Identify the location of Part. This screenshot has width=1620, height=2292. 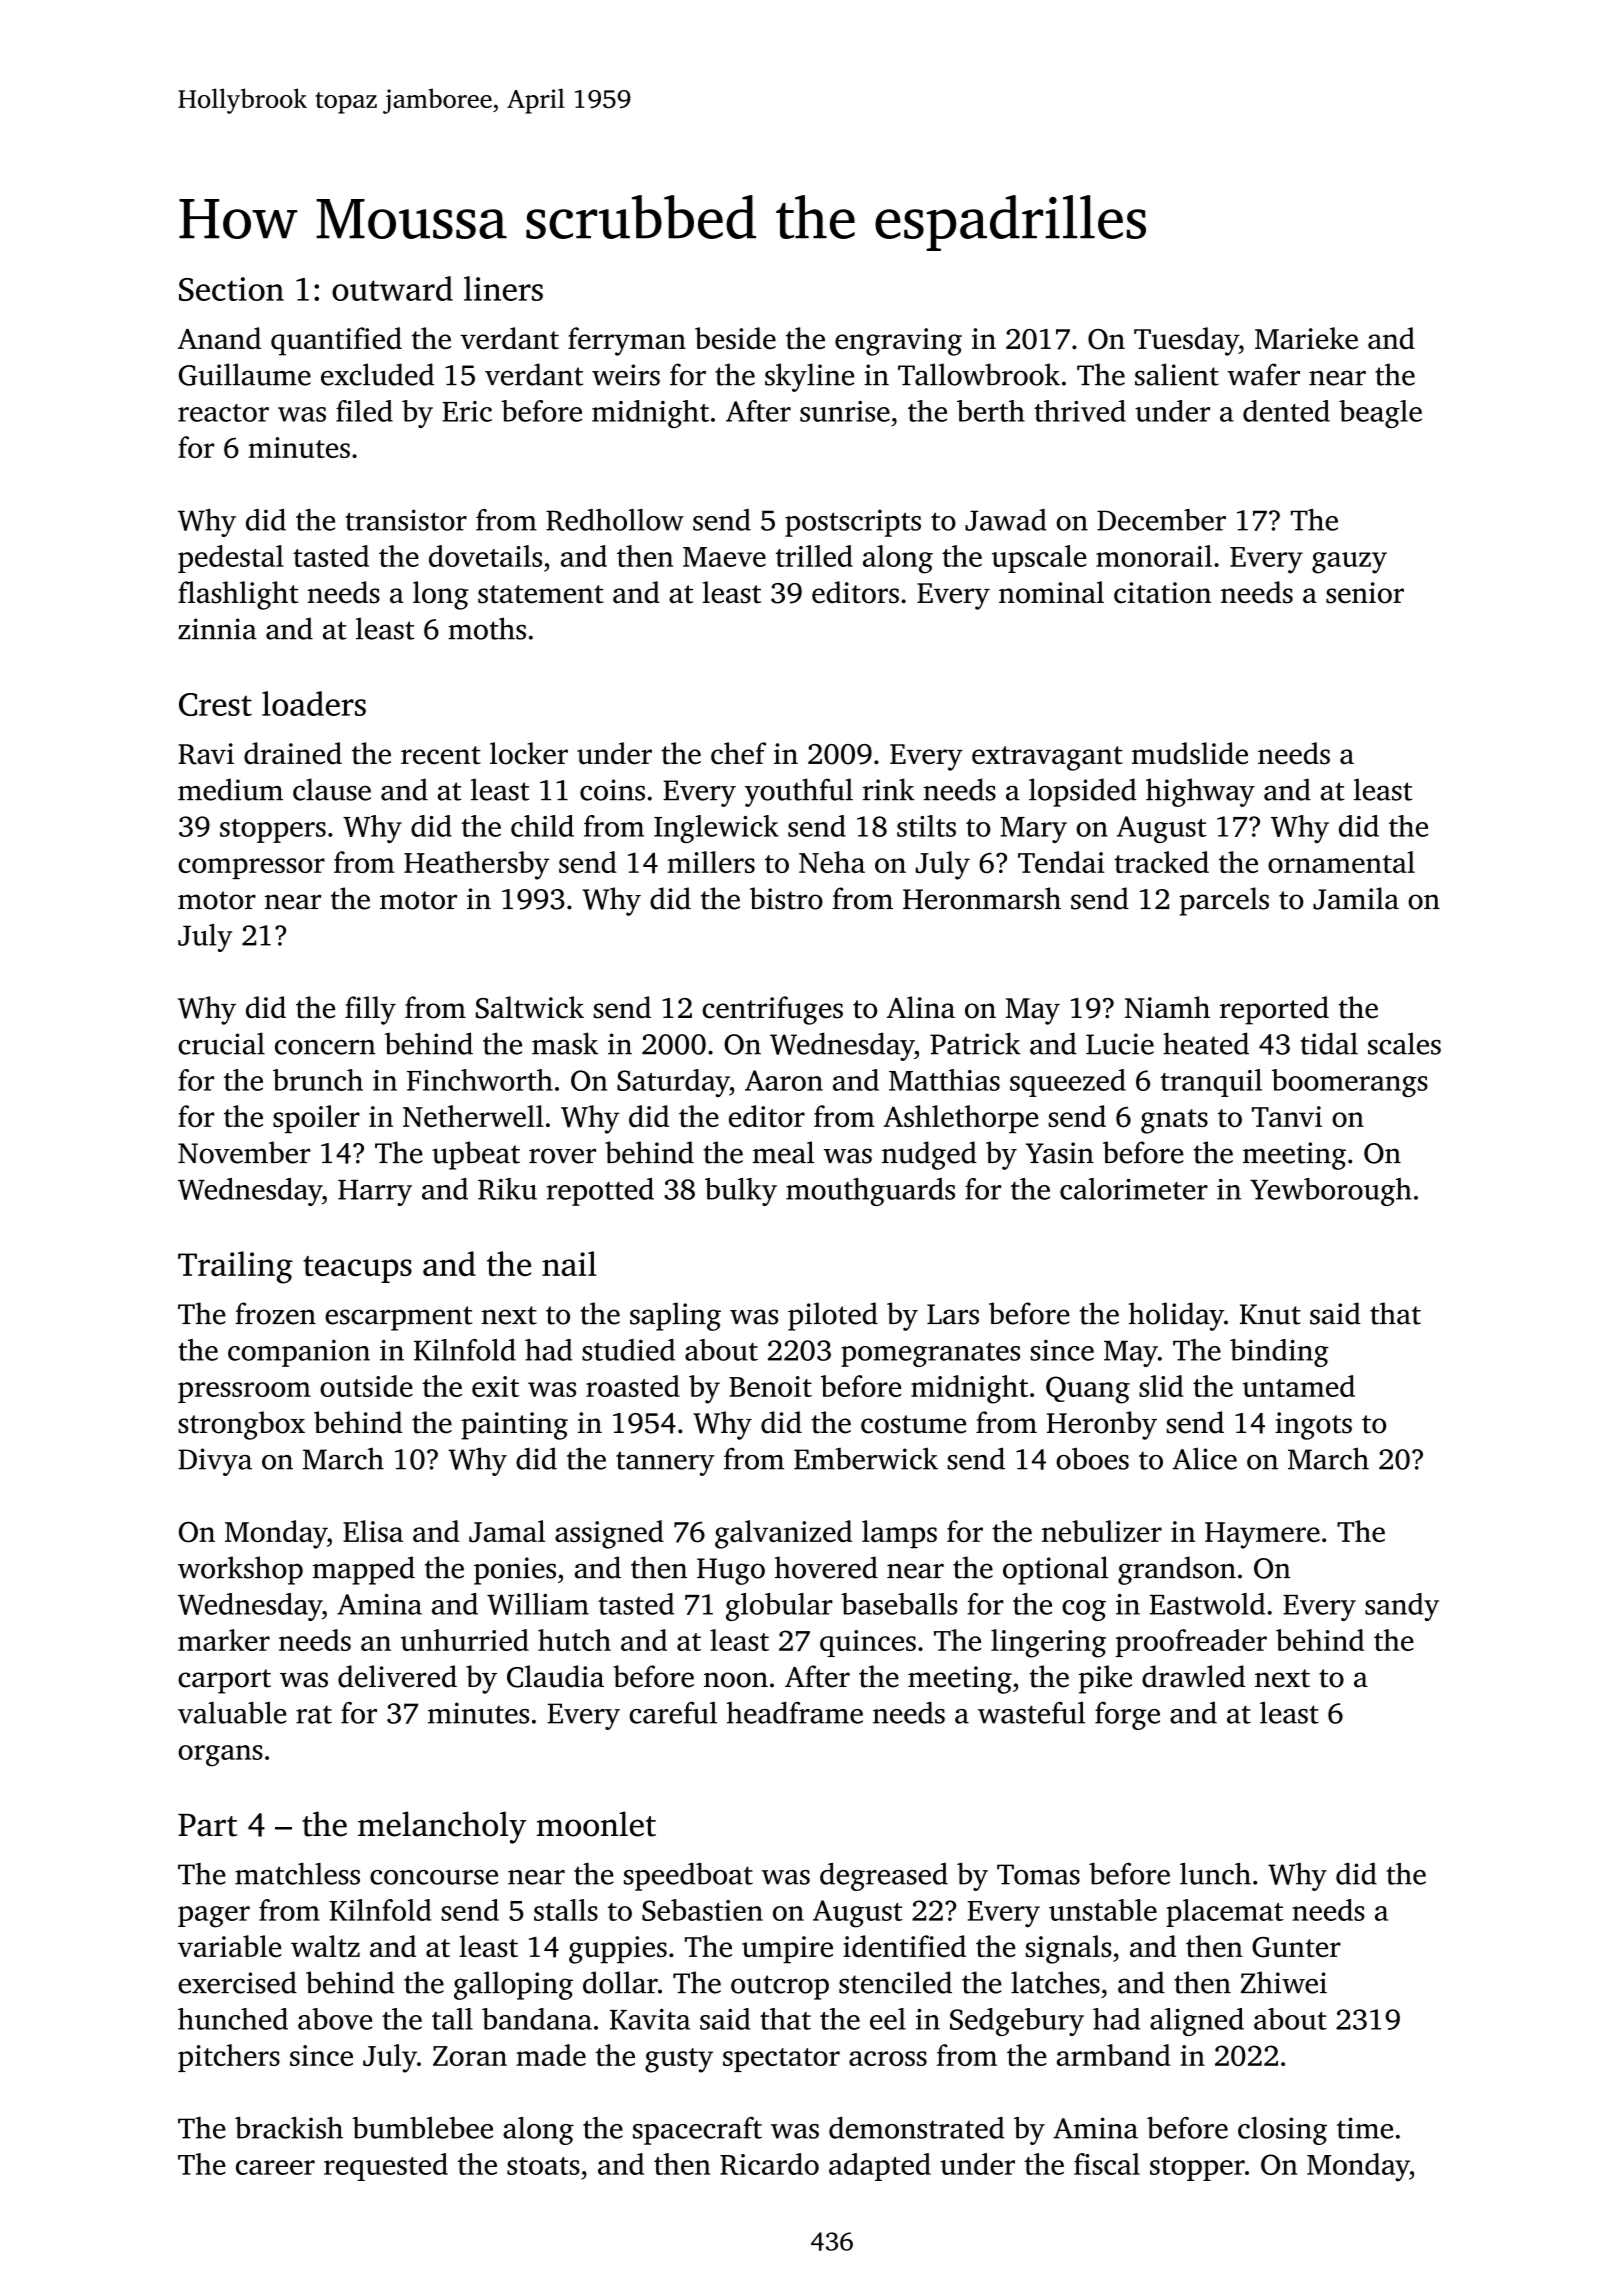
(207, 1825).
